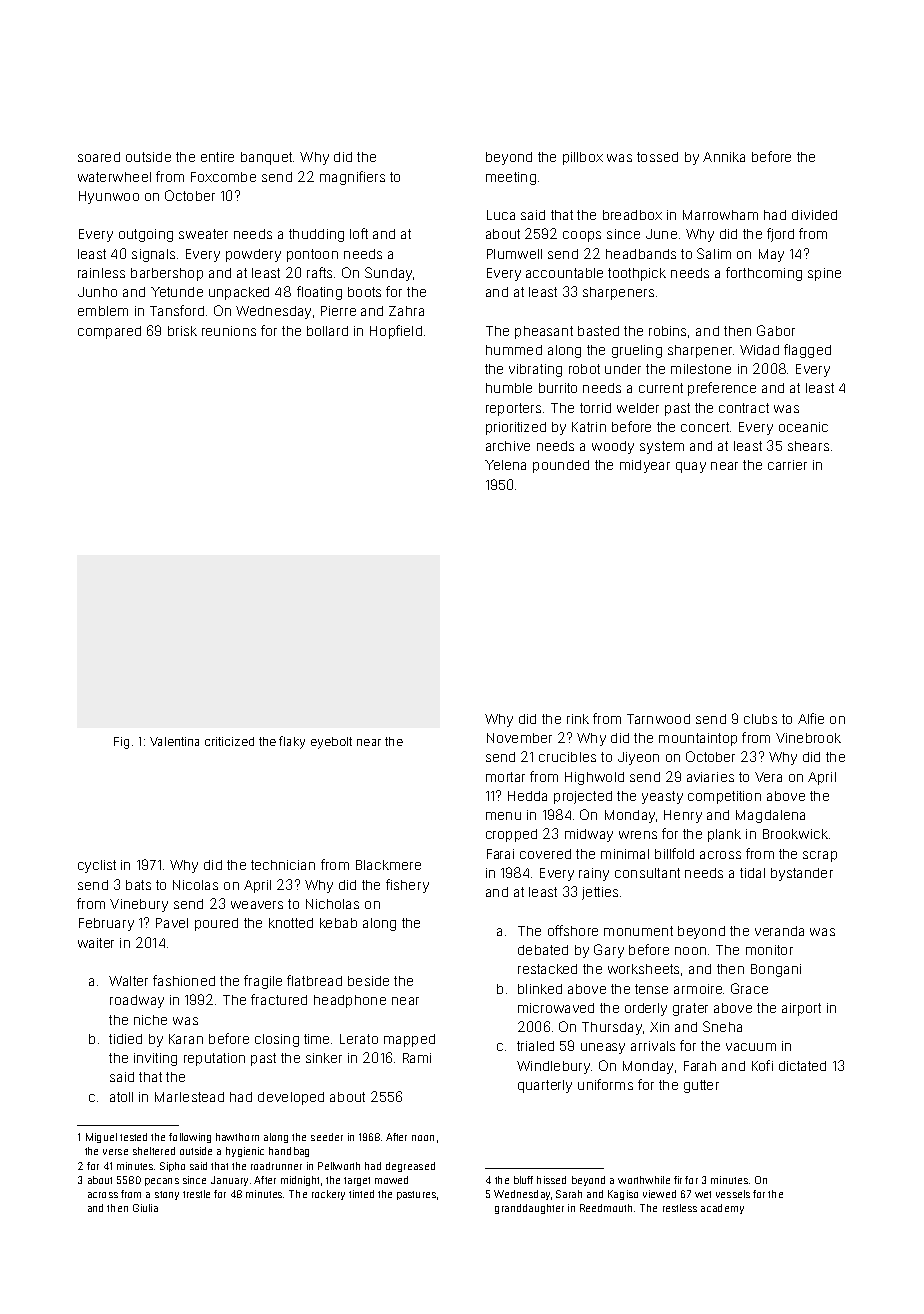 The height and width of the screenshot is (1314, 924). What do you see at coordinates (529, 1209) in the screenshot?
I see `granddaughter` at bounding box center [529, 1209].
